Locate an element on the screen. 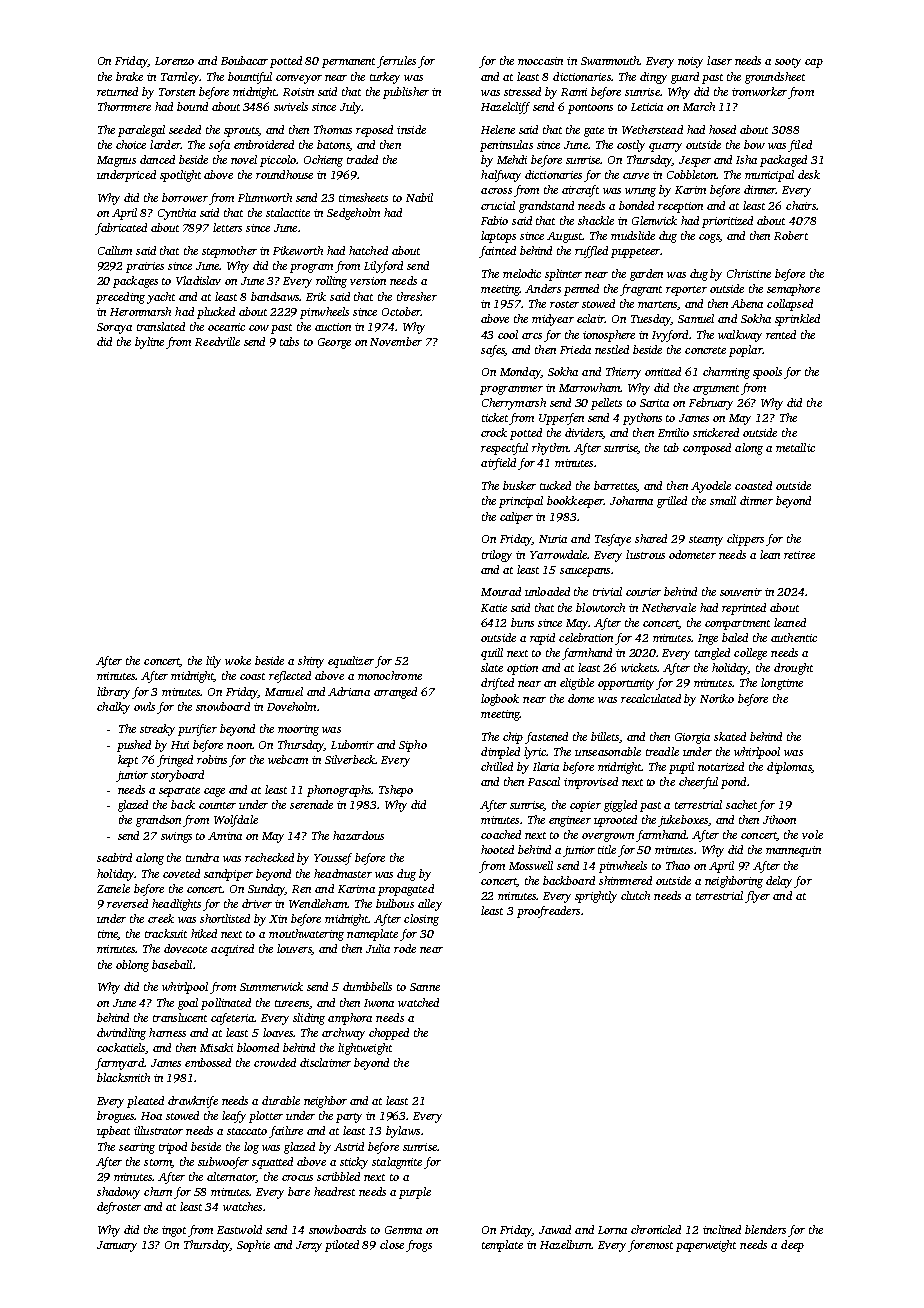  fastened is located at coordinates (546, 738).
